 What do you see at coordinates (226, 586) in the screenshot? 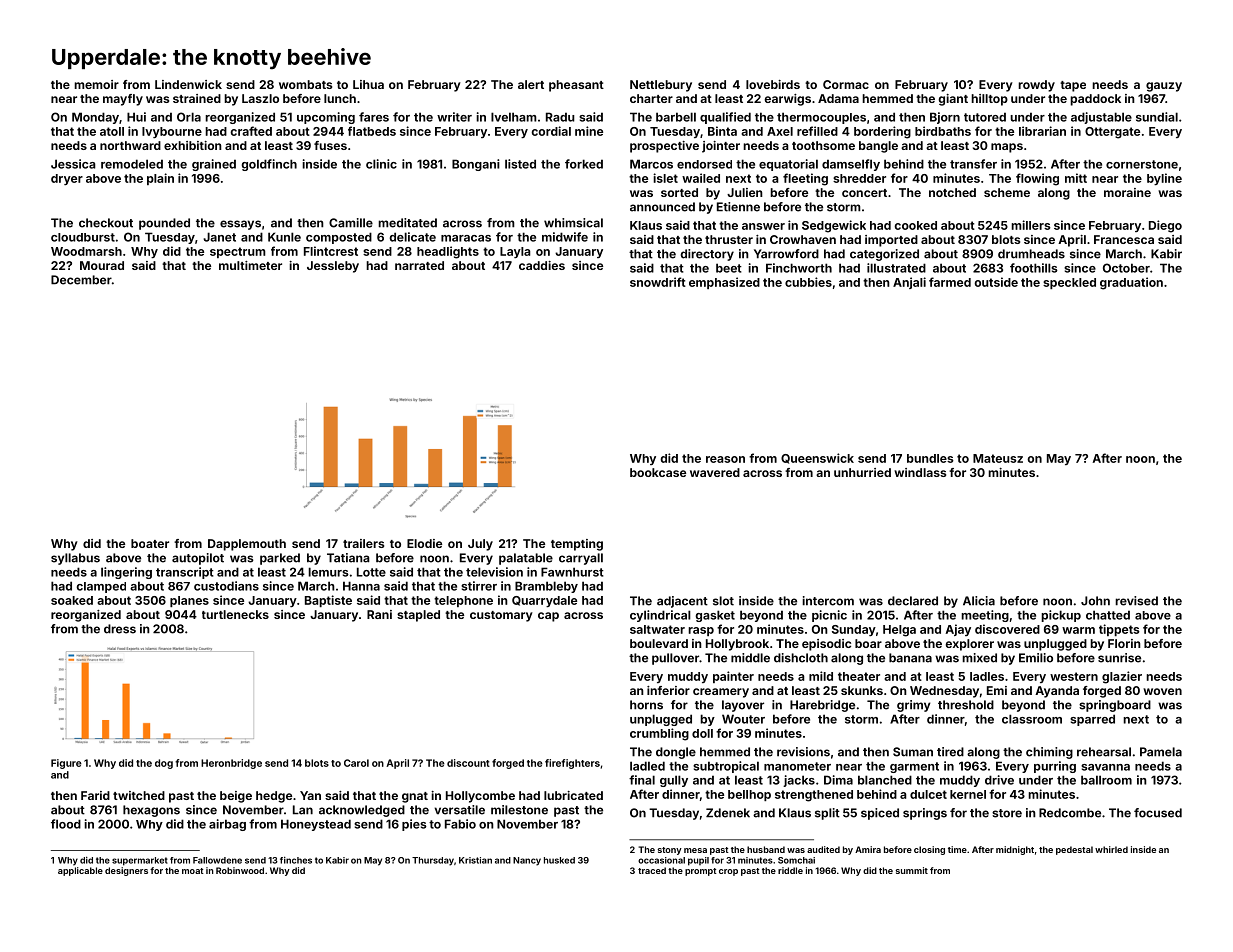
I see `custodians` at bounding box center [226, 586].
